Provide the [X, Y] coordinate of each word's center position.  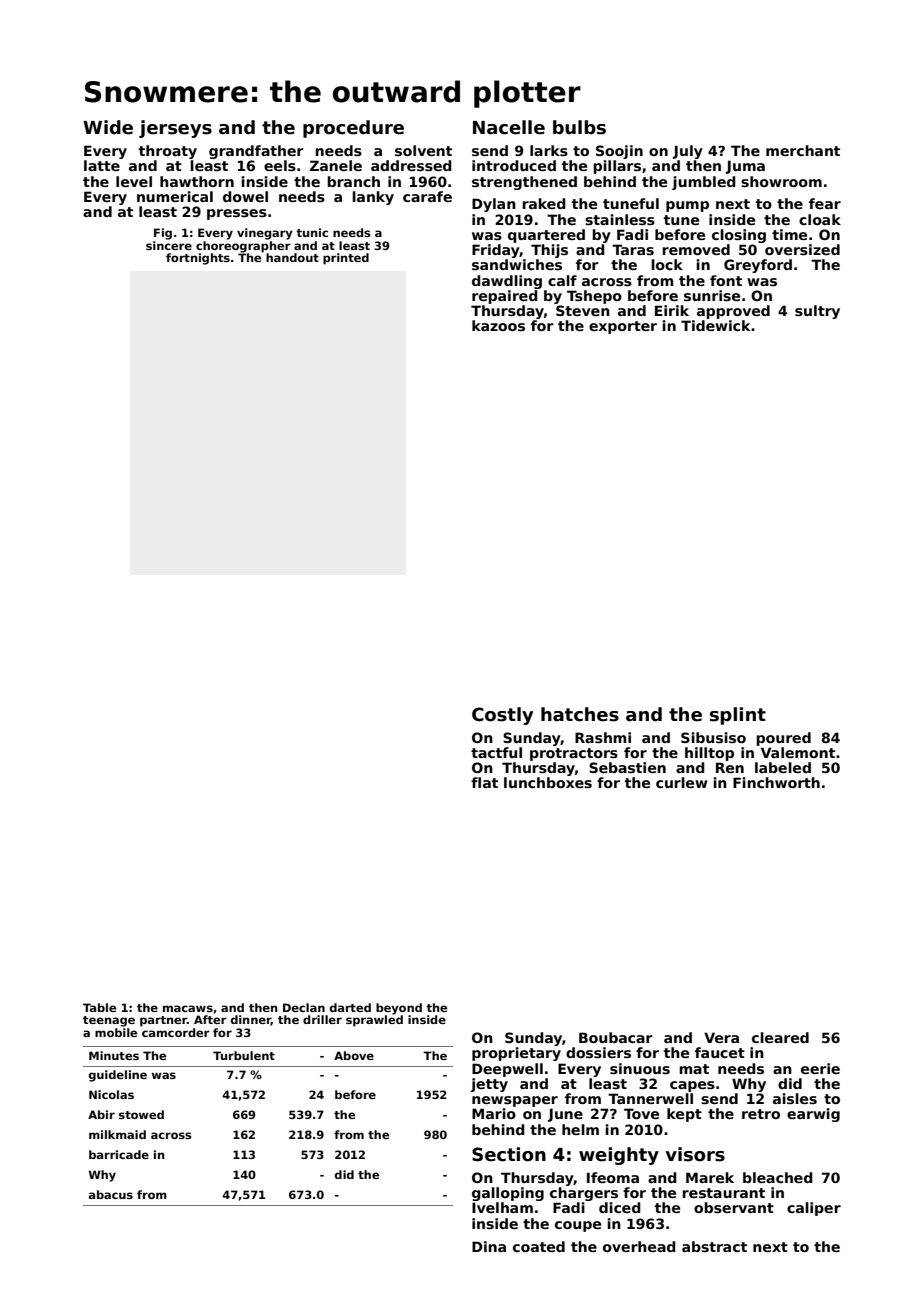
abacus [111, 1194]
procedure [353, 129]
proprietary [516, 1054]
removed [696, 249]
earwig [813, 1115]
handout [292, 257]
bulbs [579, 127]
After [210, 1019]
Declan [304, 1007]
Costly [502, 716]
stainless [620, 219]
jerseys [175, 129]
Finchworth [776, 782]
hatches [580, 714]
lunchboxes [548, 782]
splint [738, 716]
